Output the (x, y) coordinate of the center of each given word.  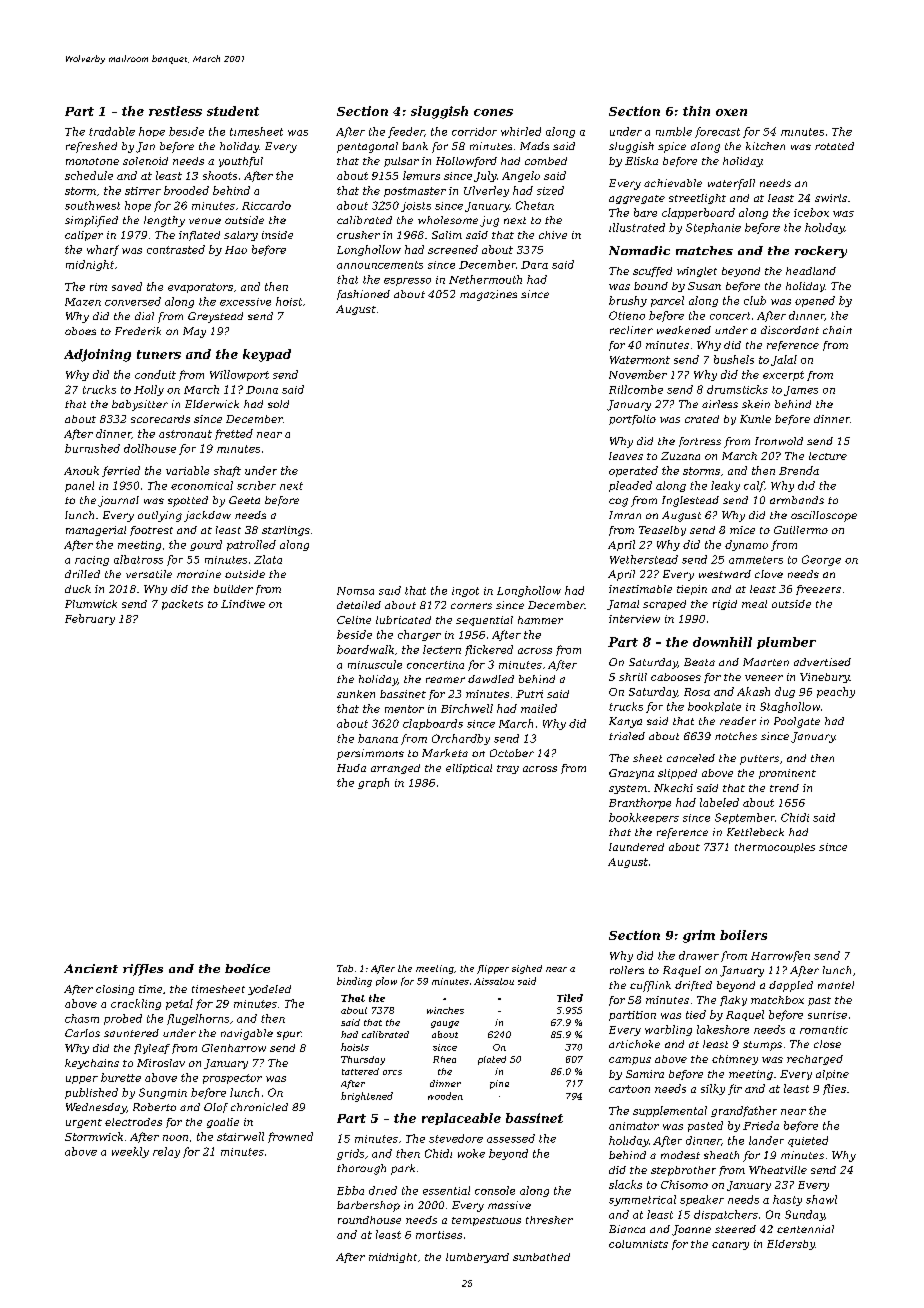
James (801, 391)
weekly (130, 1152)
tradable (112, 131)
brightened (367, 1097)
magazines (488, 295)
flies (834, 1089)
